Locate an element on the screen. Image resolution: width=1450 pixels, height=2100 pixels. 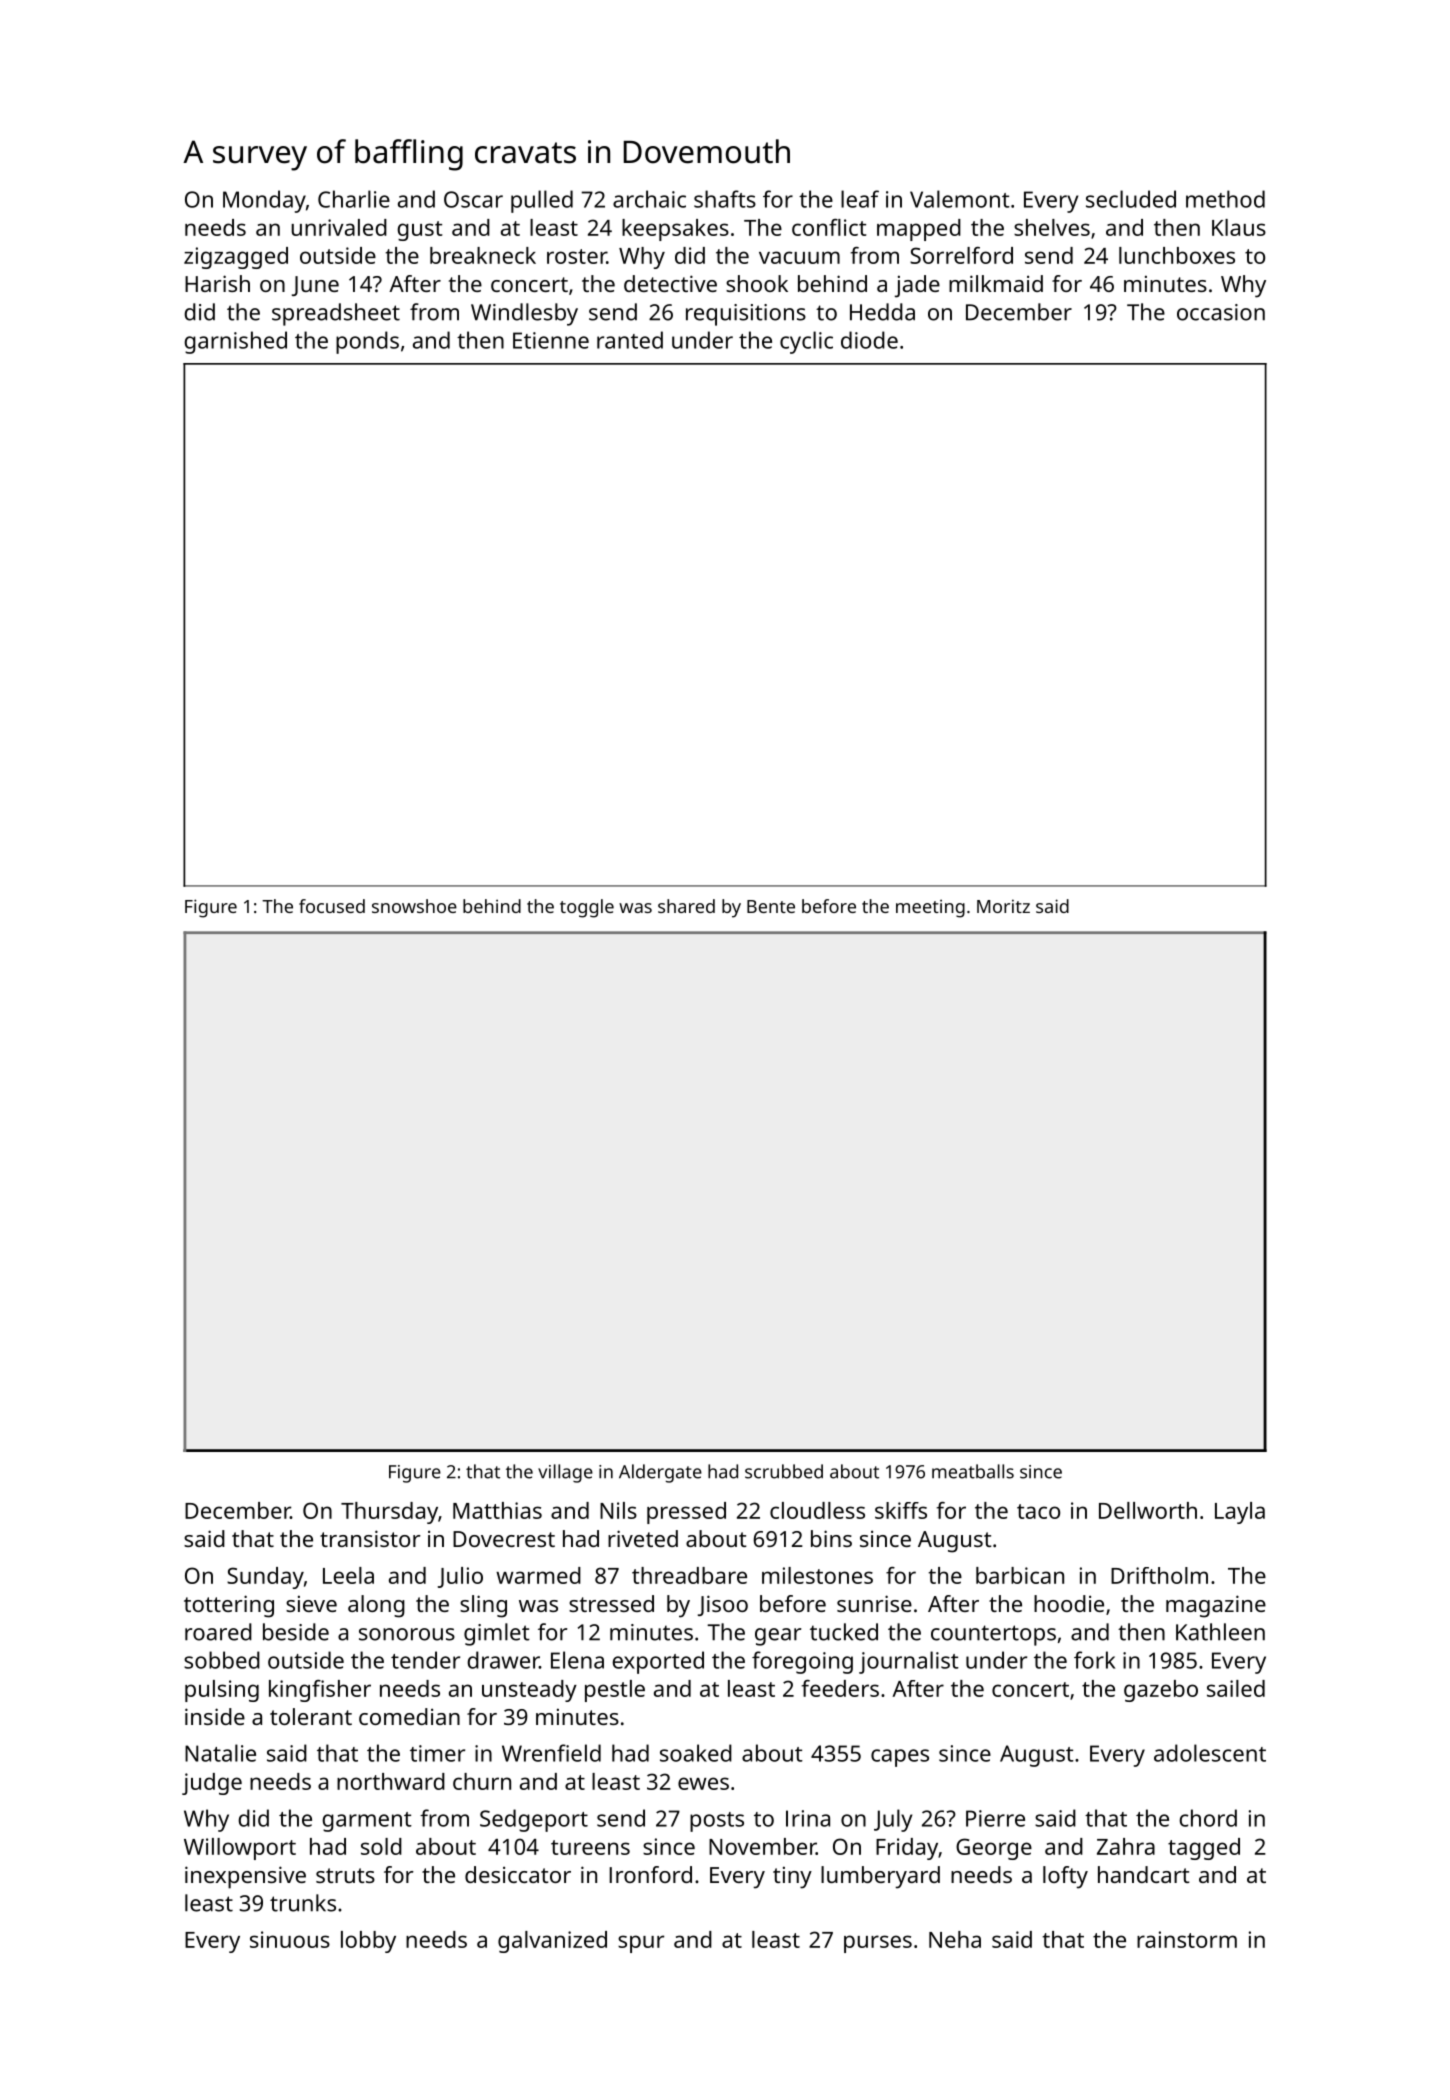
Valemont is located at coordinates (960, 199).
